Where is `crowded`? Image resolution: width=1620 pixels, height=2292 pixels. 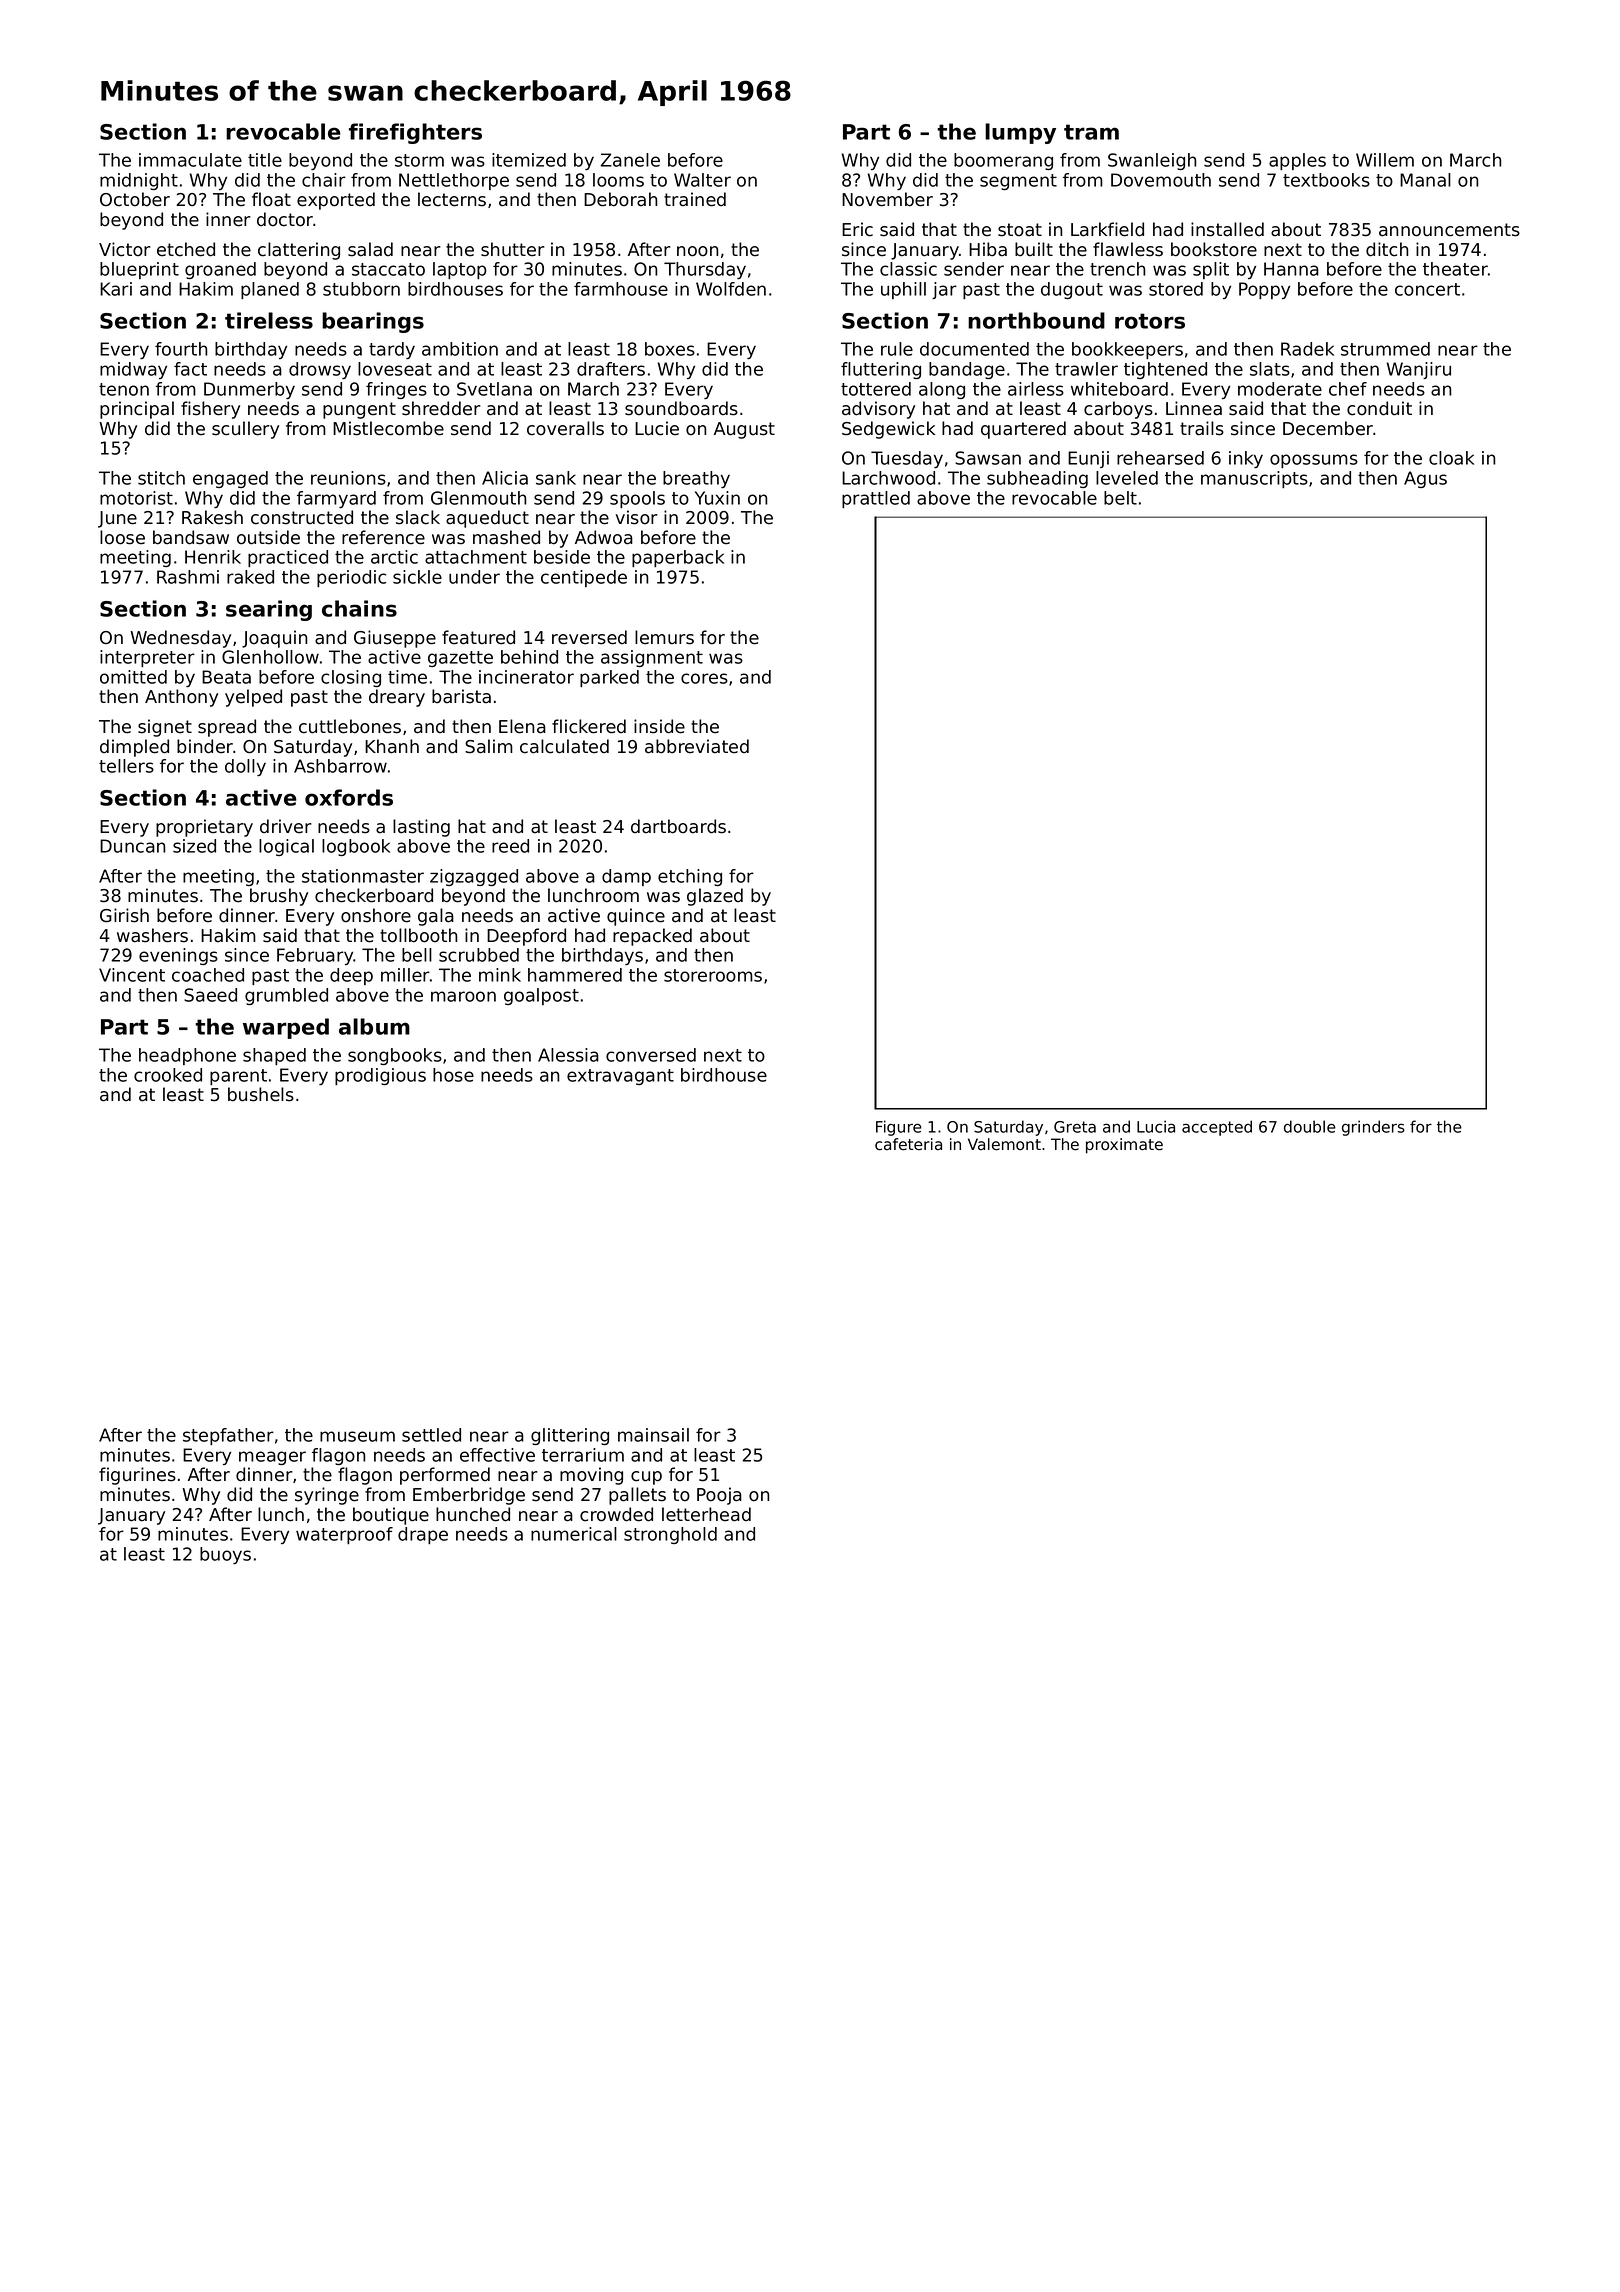
crowded is located at coordinates (616, 1514).
